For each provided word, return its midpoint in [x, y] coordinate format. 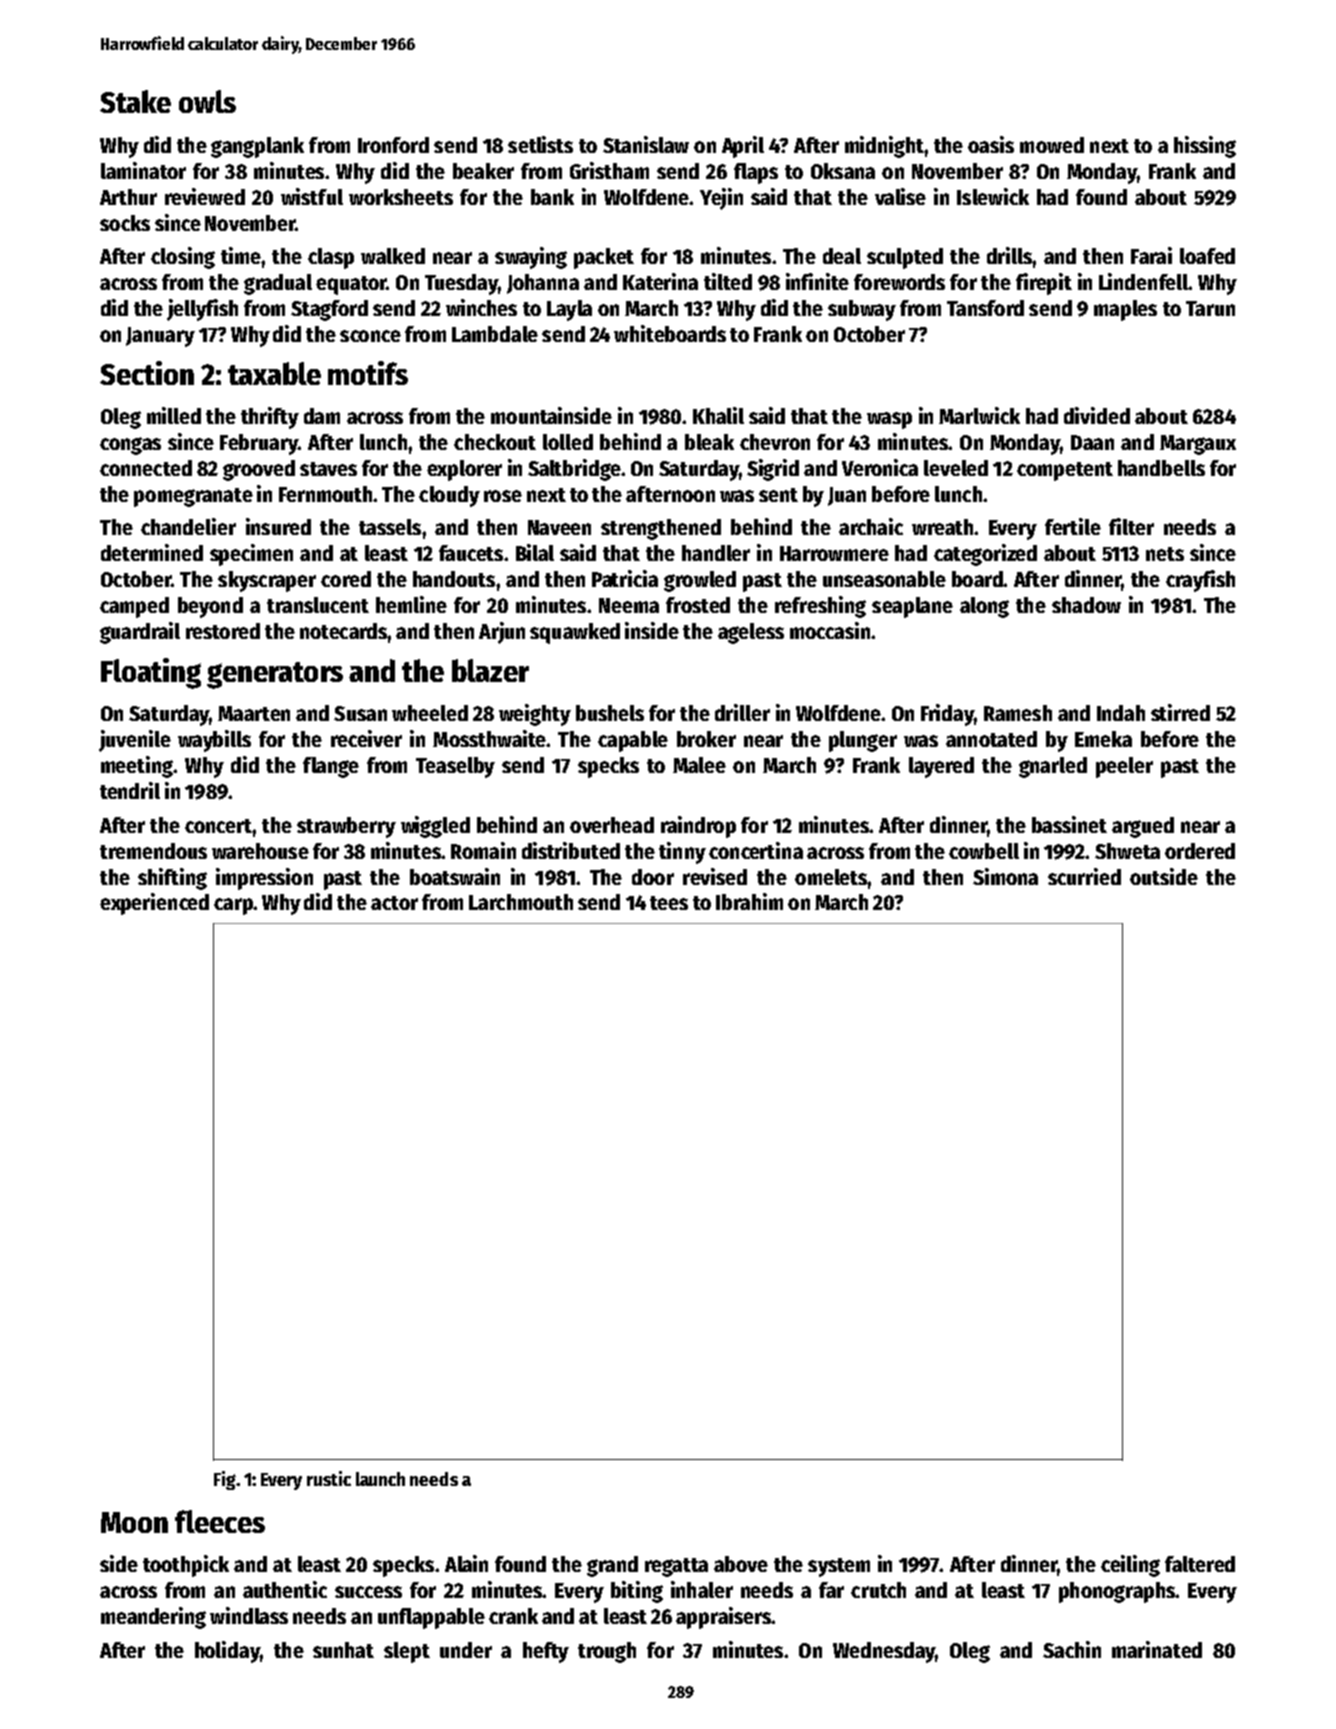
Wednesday [884, 1652]
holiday [227, 1652]
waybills [214, 741]
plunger [863, 741]
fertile [1073, 526]
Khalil [718, 415]
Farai [1151, 255]
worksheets [401, 197]
